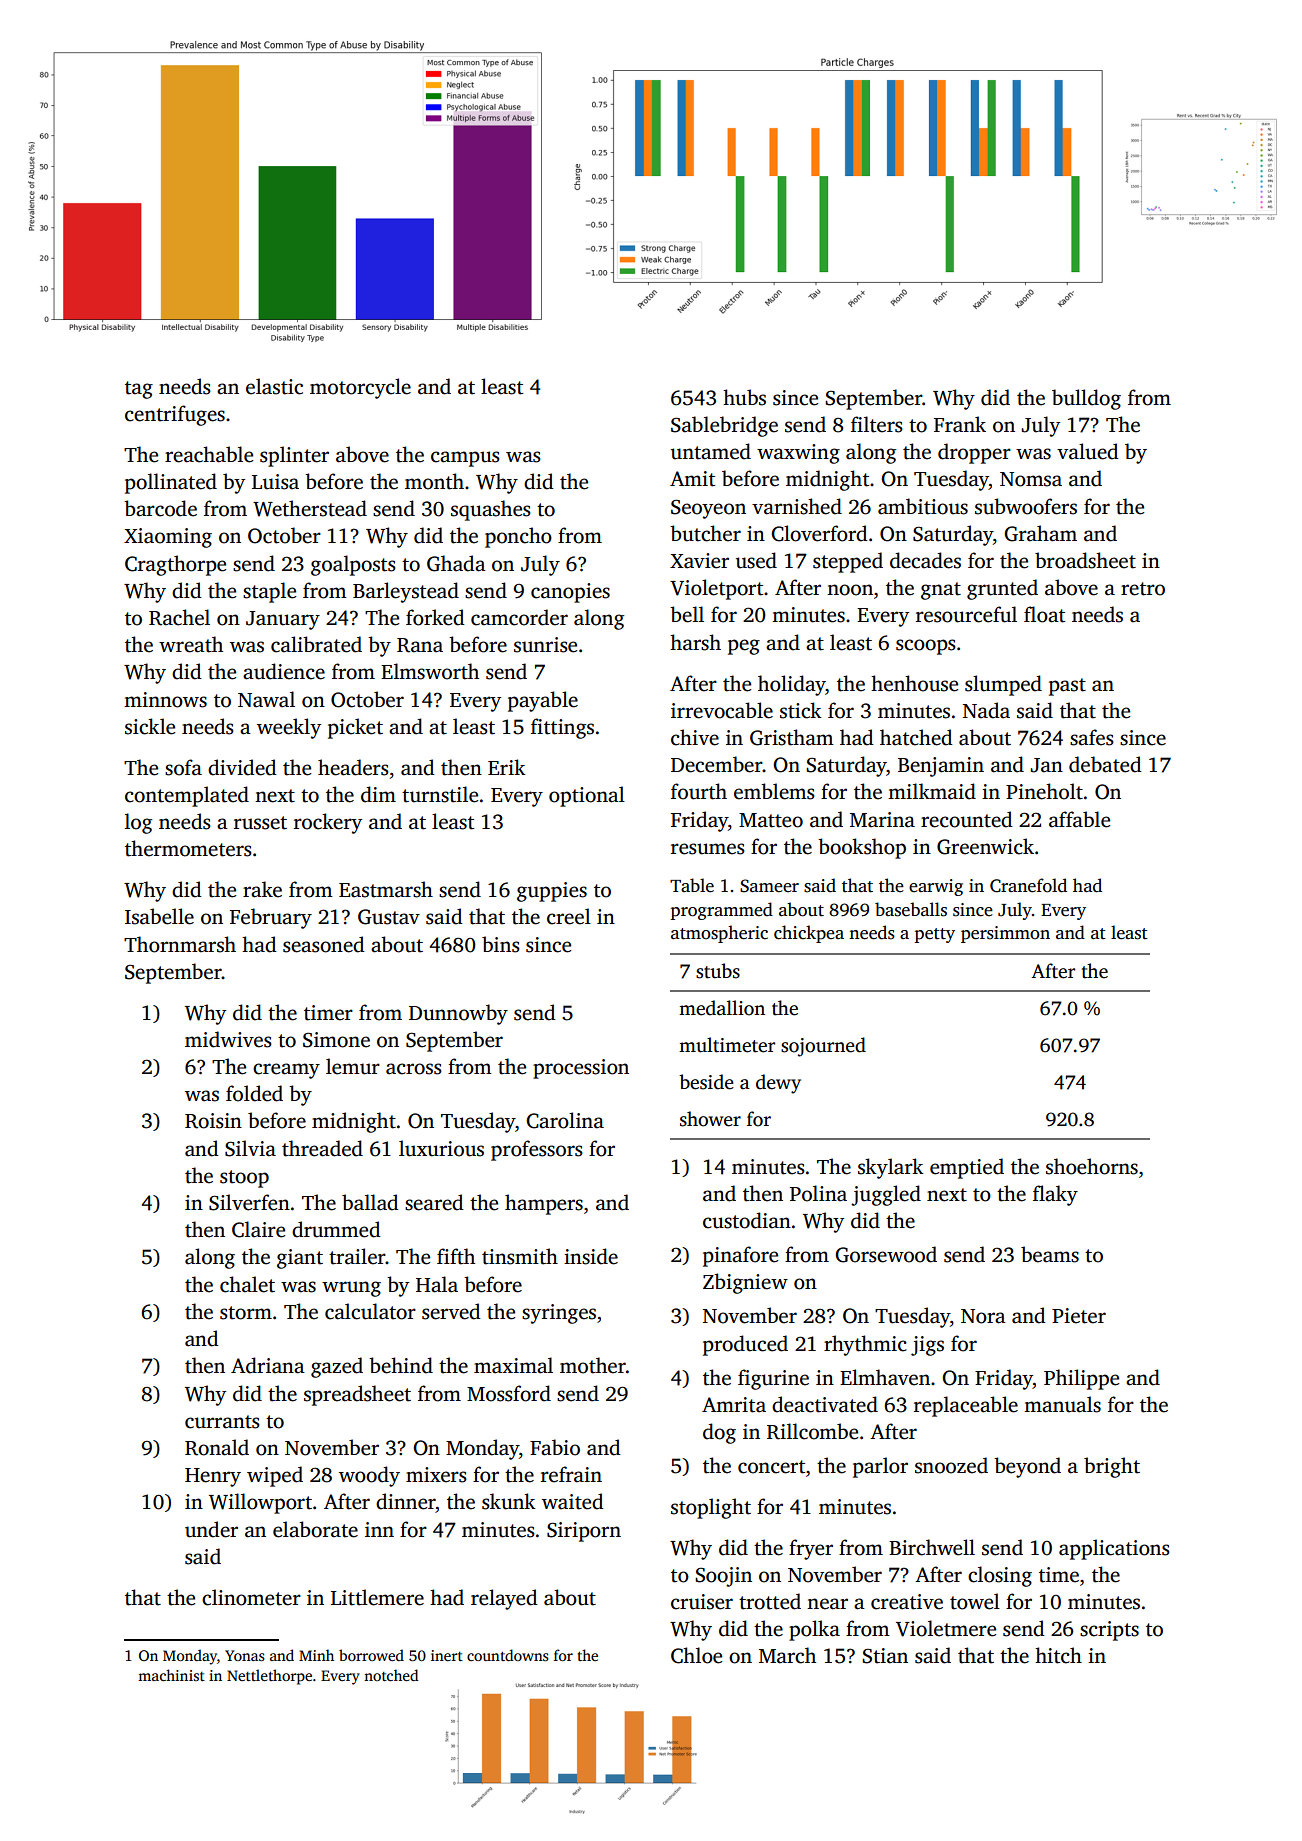  I want to click on hitch, so click(1058, 1655).
